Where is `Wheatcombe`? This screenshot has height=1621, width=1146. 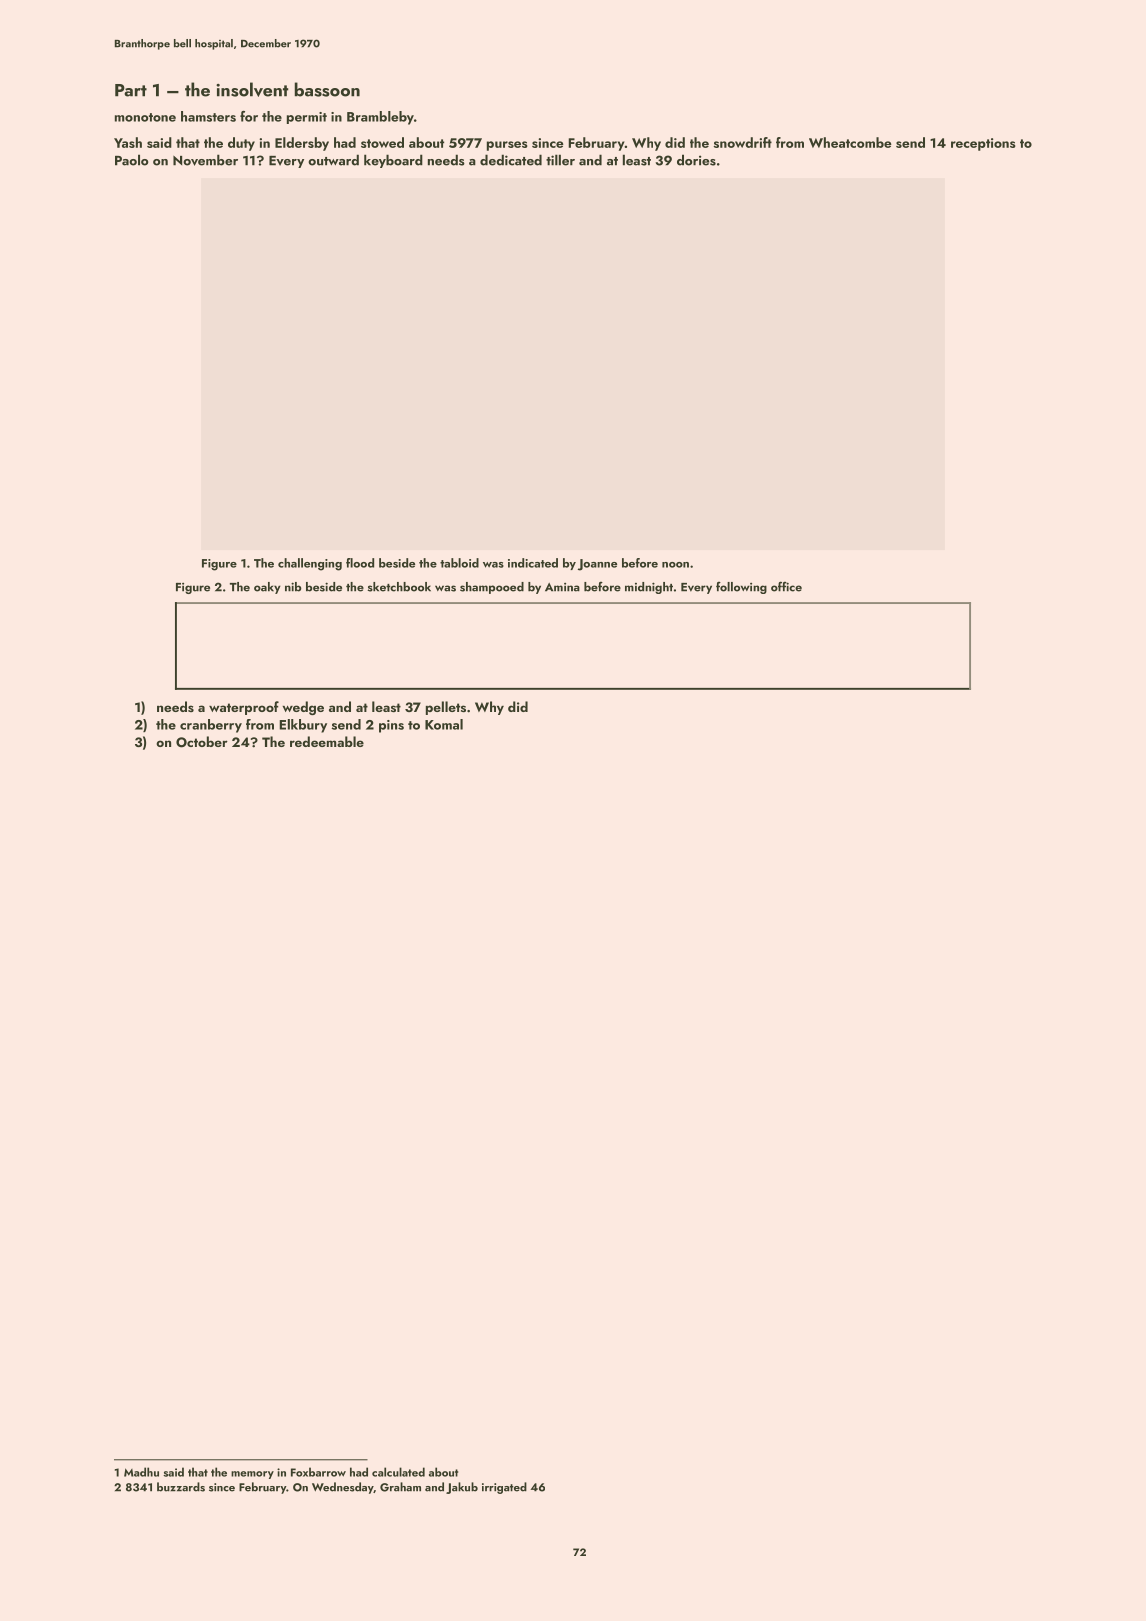 Wheatcombe is located at coordinates (850, 142).
